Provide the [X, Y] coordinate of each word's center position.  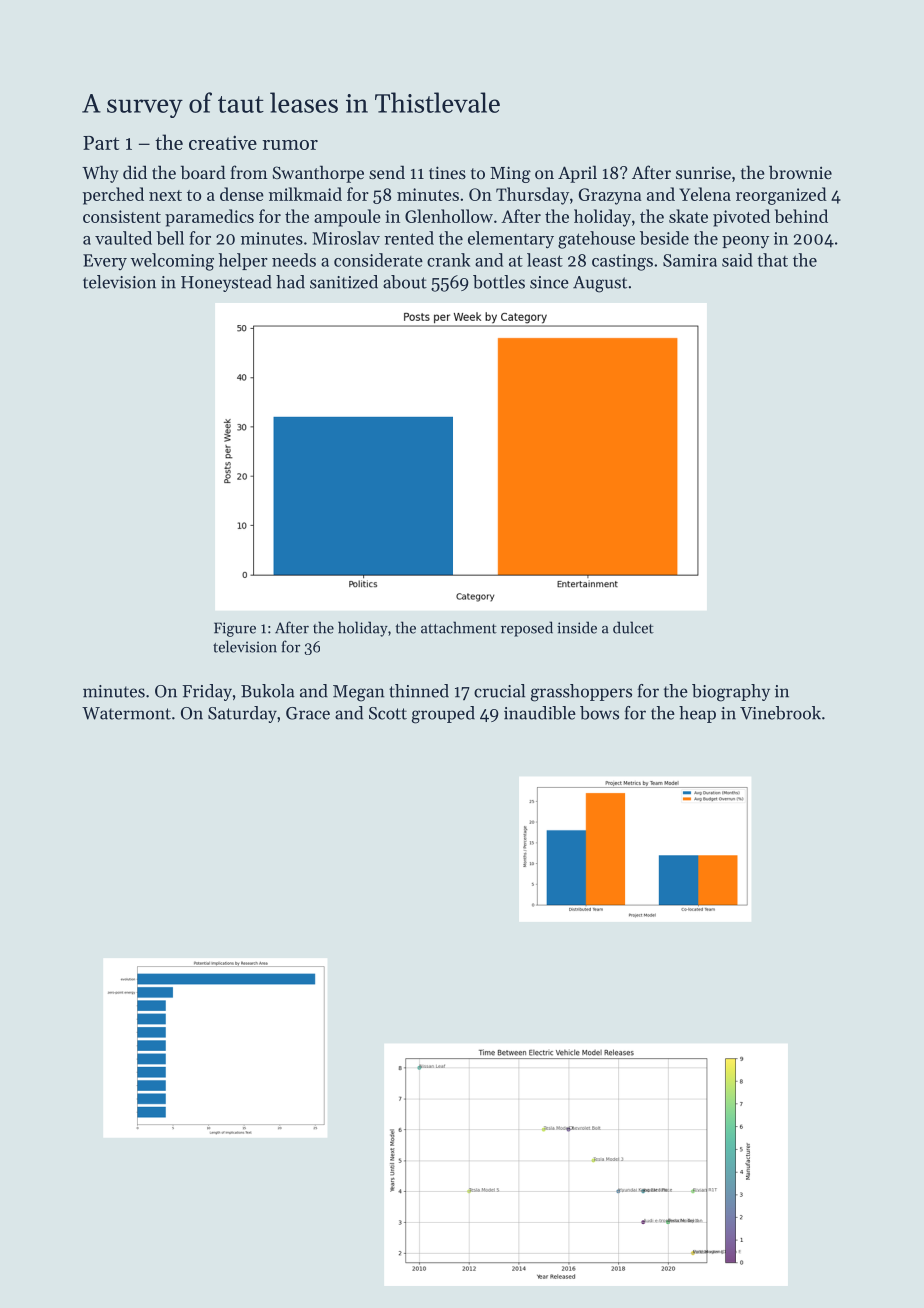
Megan [359, 693]
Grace [308, 713]
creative [223, 142]
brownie [800, 172]
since [549, 282]
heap [697, 714]
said [737, 260]
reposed [527, 629]
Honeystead [226, 283]
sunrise [703, 173]
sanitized [344, 282]
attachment [459, 627]
